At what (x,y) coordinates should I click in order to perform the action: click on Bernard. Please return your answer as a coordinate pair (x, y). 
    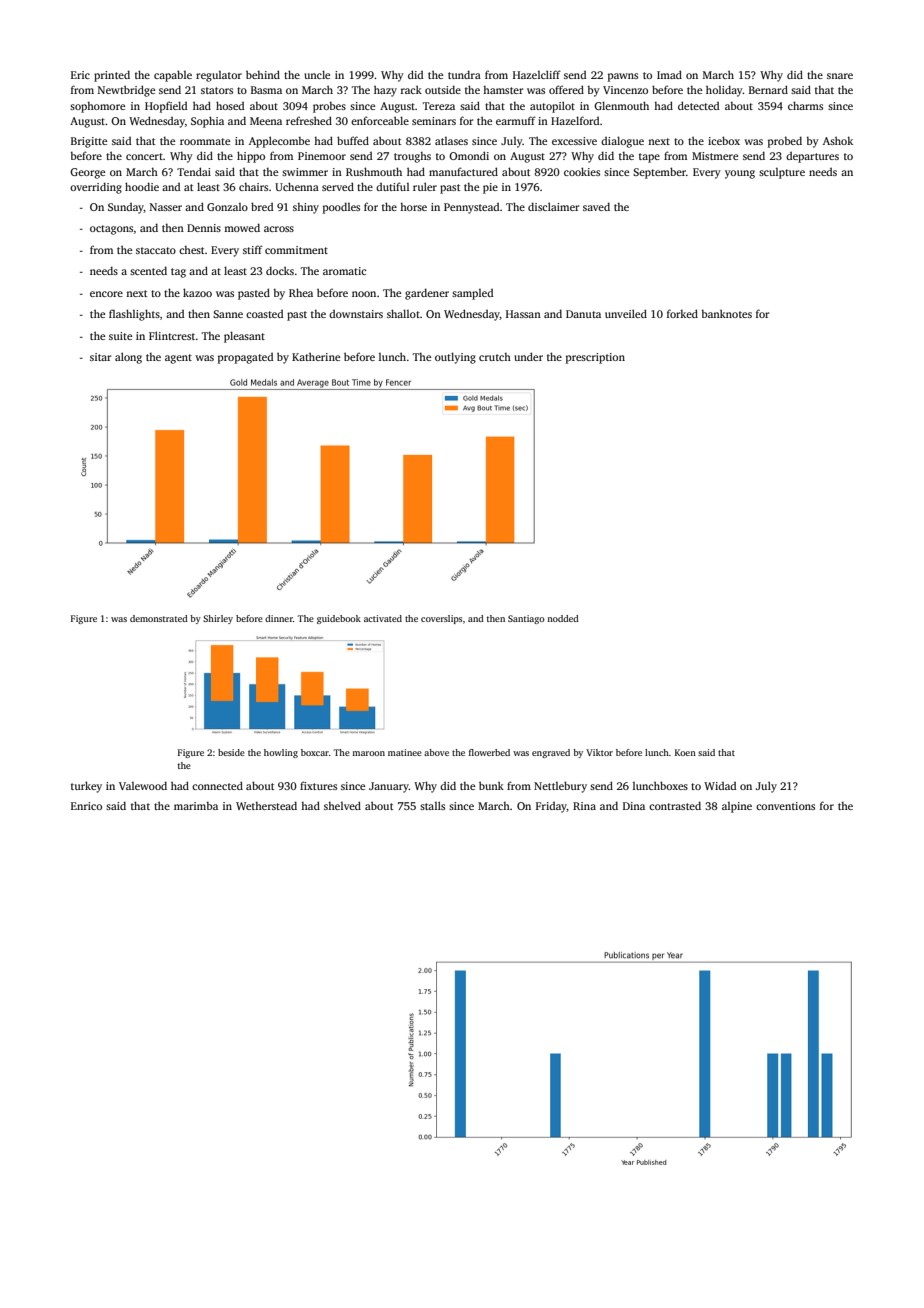
    Looking at the image, I should click on (768, 89).
